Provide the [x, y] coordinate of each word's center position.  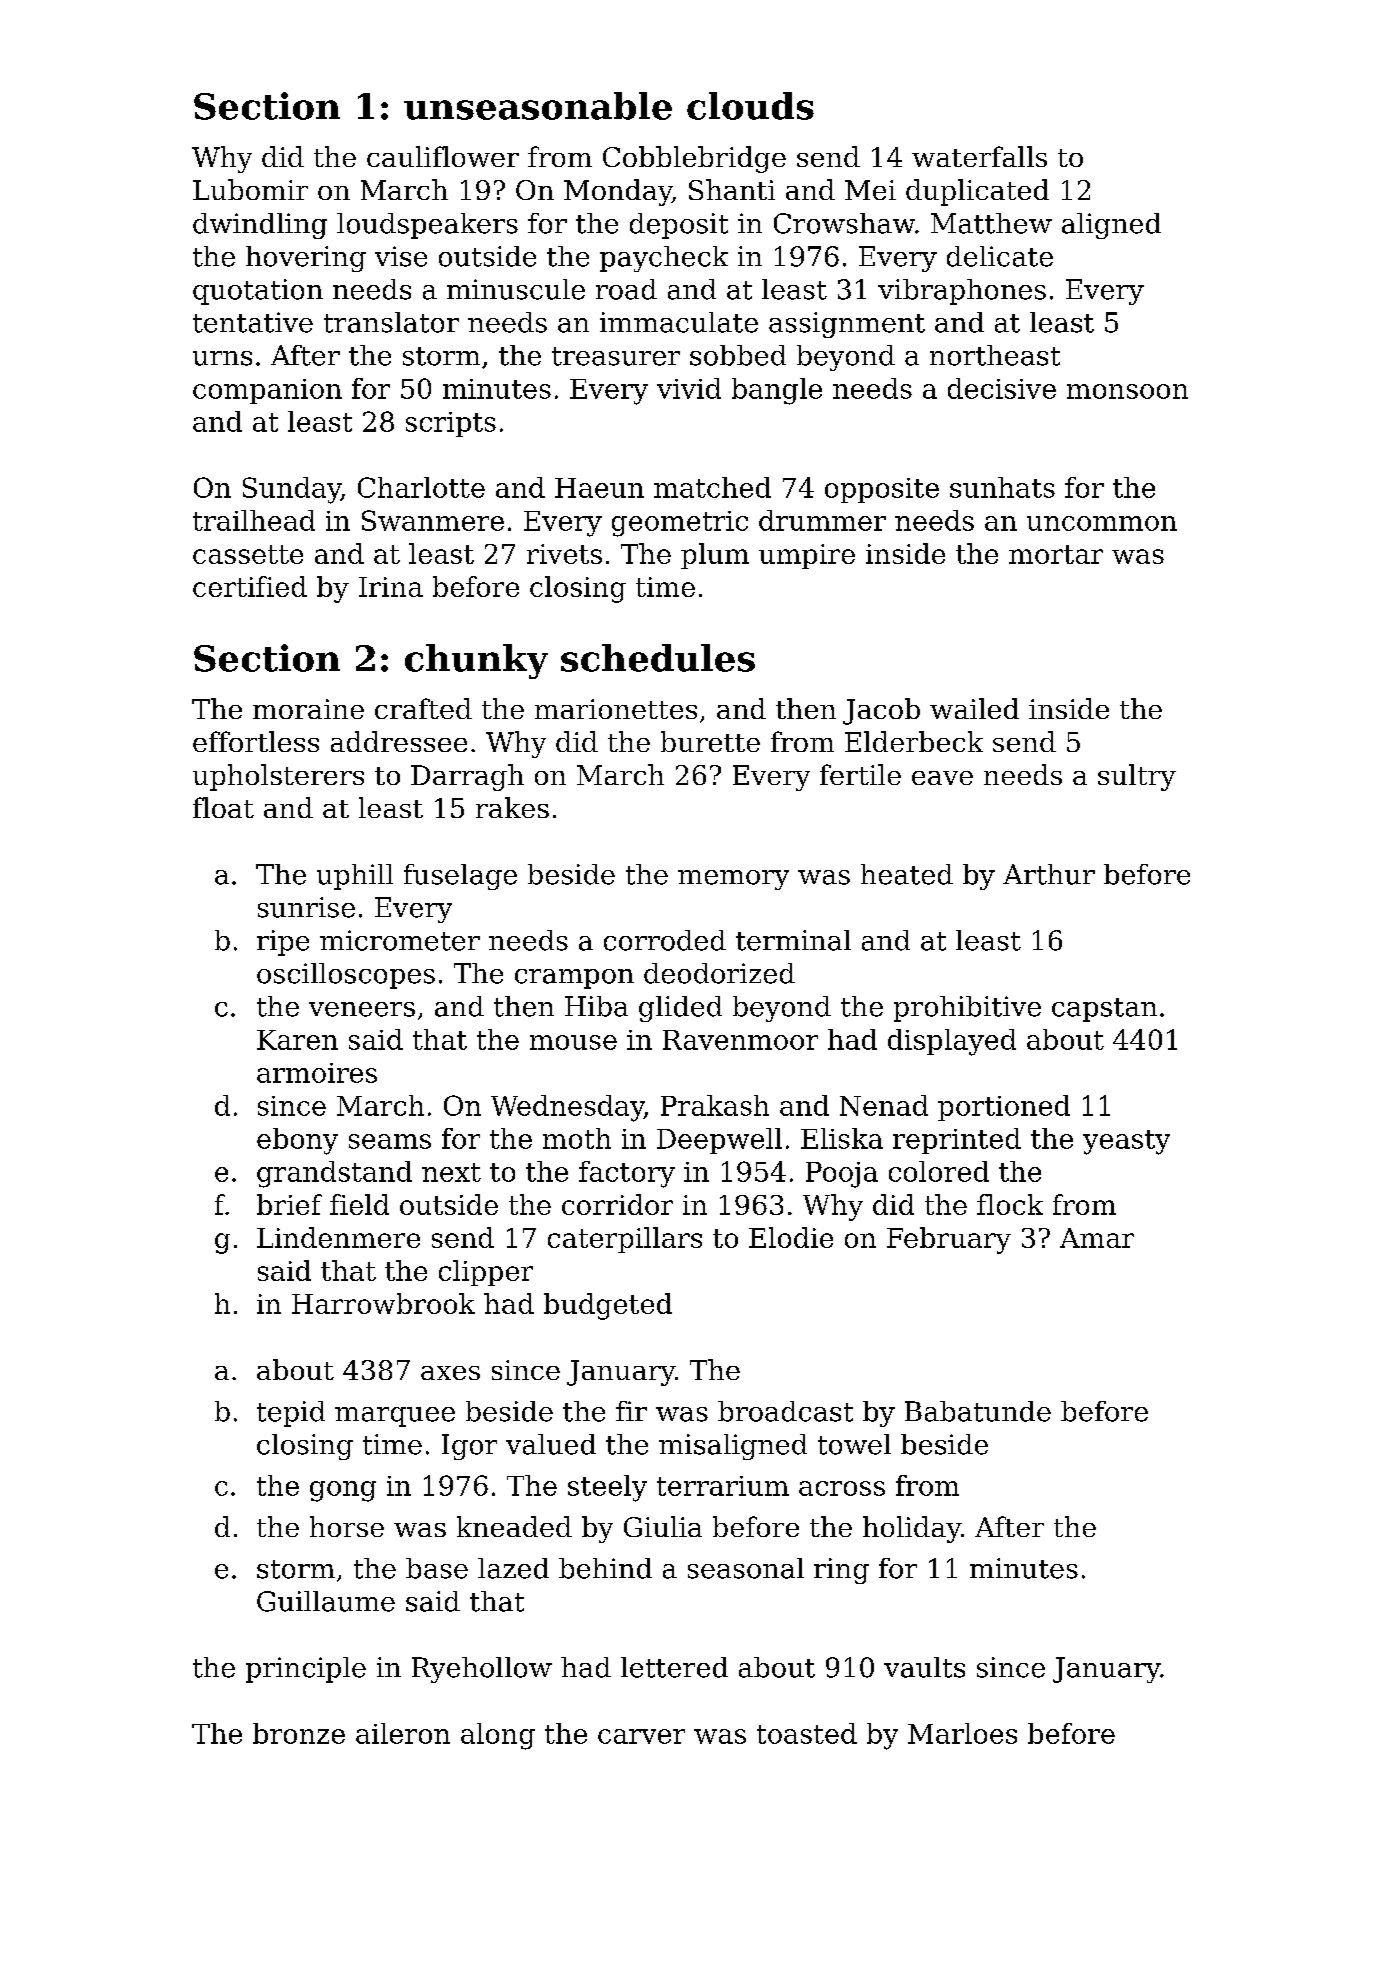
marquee [395, 1417]
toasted [807, 1733]
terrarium [723, 1486]
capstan [1104, 1010]
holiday [912, 1529]
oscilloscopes [346, 976]
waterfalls [979, 156]
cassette [248, 554]
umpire [807, 556]
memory [733, 880]
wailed [974, 708]
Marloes [962, 1733]
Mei [870, 190]
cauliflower [443, 156]
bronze [299, 1733]
